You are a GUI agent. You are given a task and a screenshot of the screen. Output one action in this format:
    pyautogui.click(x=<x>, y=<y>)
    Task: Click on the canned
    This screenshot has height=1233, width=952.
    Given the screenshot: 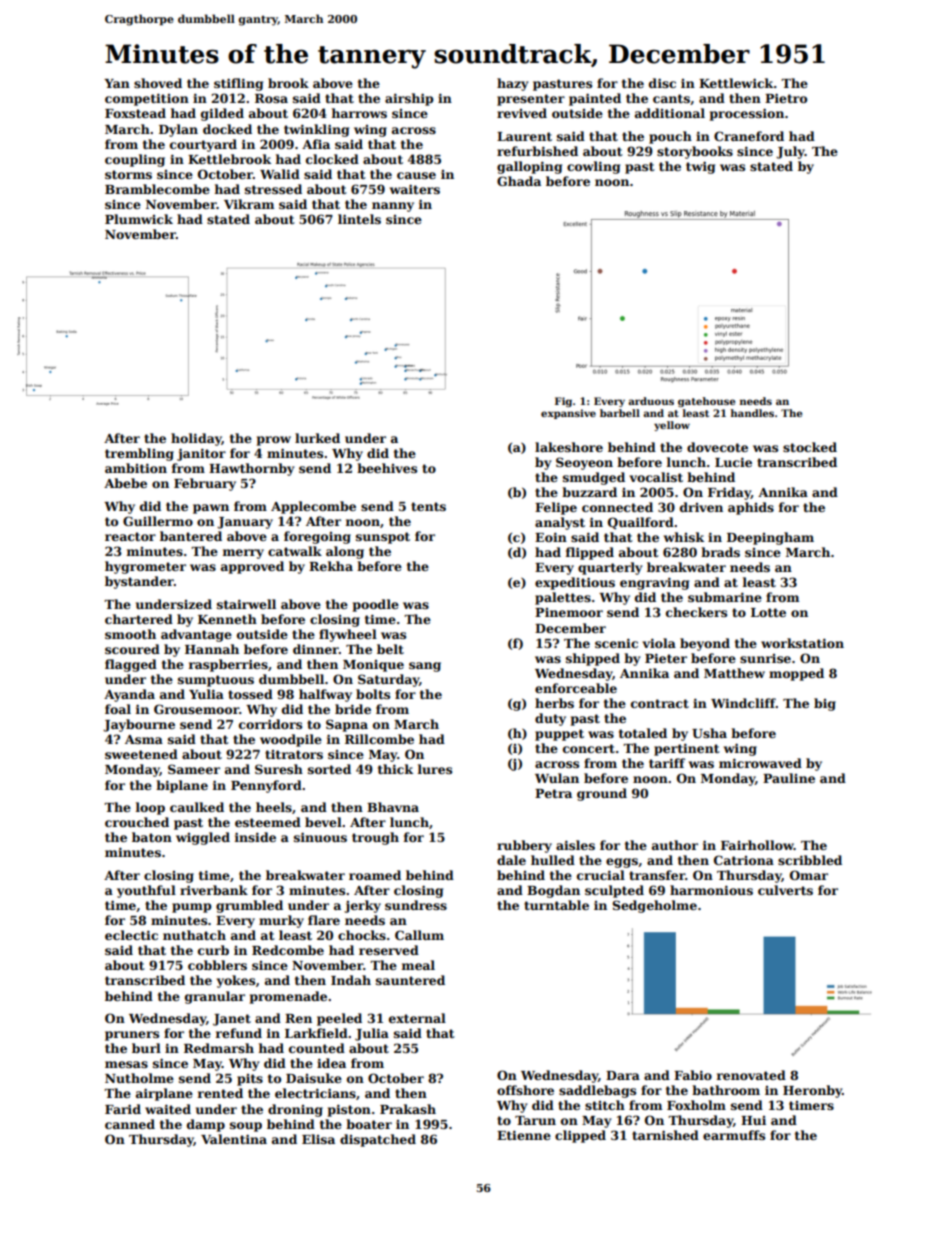 What is the action you would take?
    pyautogui.click(x=130, y=1124)
